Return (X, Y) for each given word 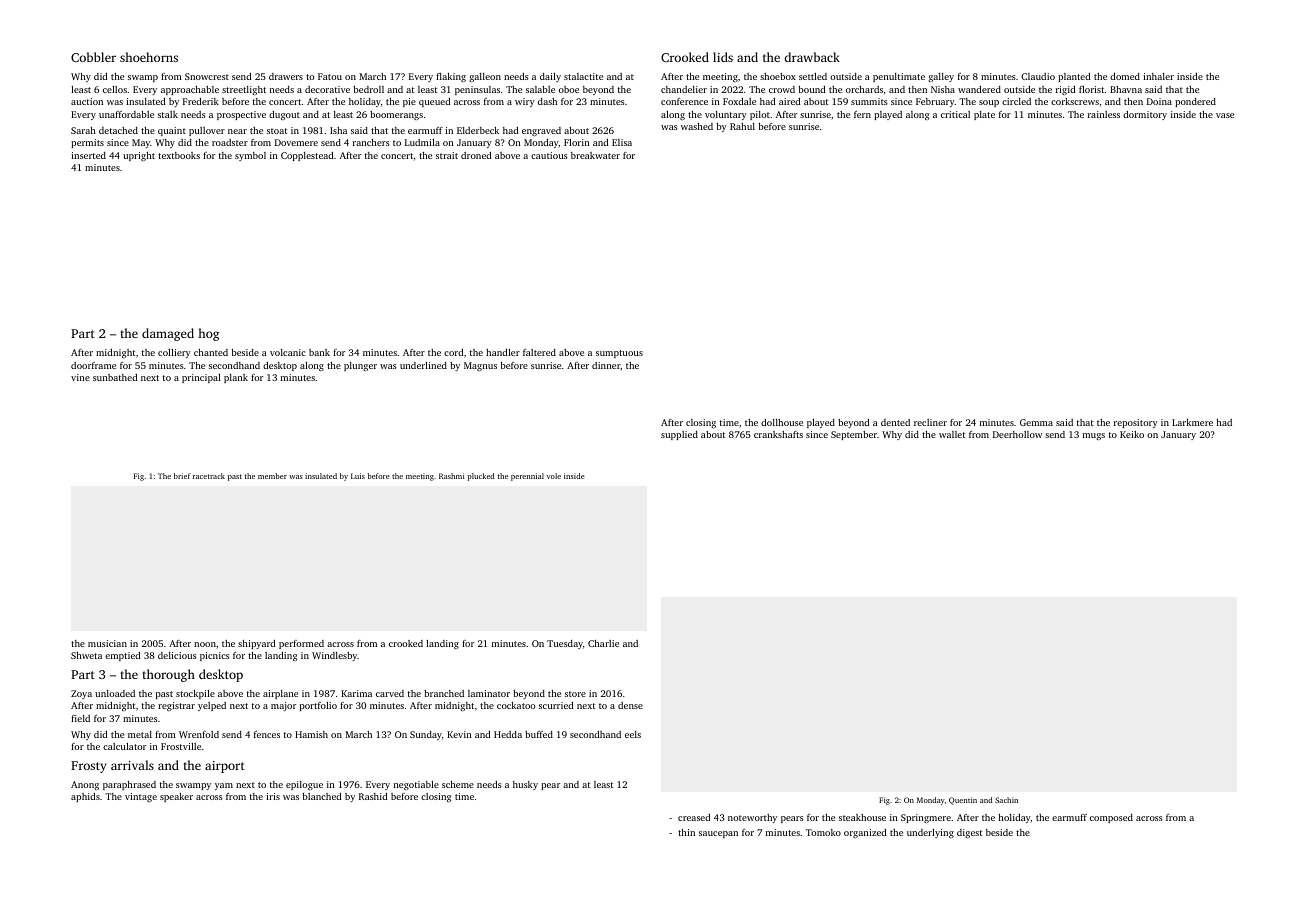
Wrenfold (199, 734)
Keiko (1132, 434)
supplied (679, 435)
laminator (489, 693)
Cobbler (93, 57)
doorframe (93, 365)
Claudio (1038, 76)
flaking (451, 77)
